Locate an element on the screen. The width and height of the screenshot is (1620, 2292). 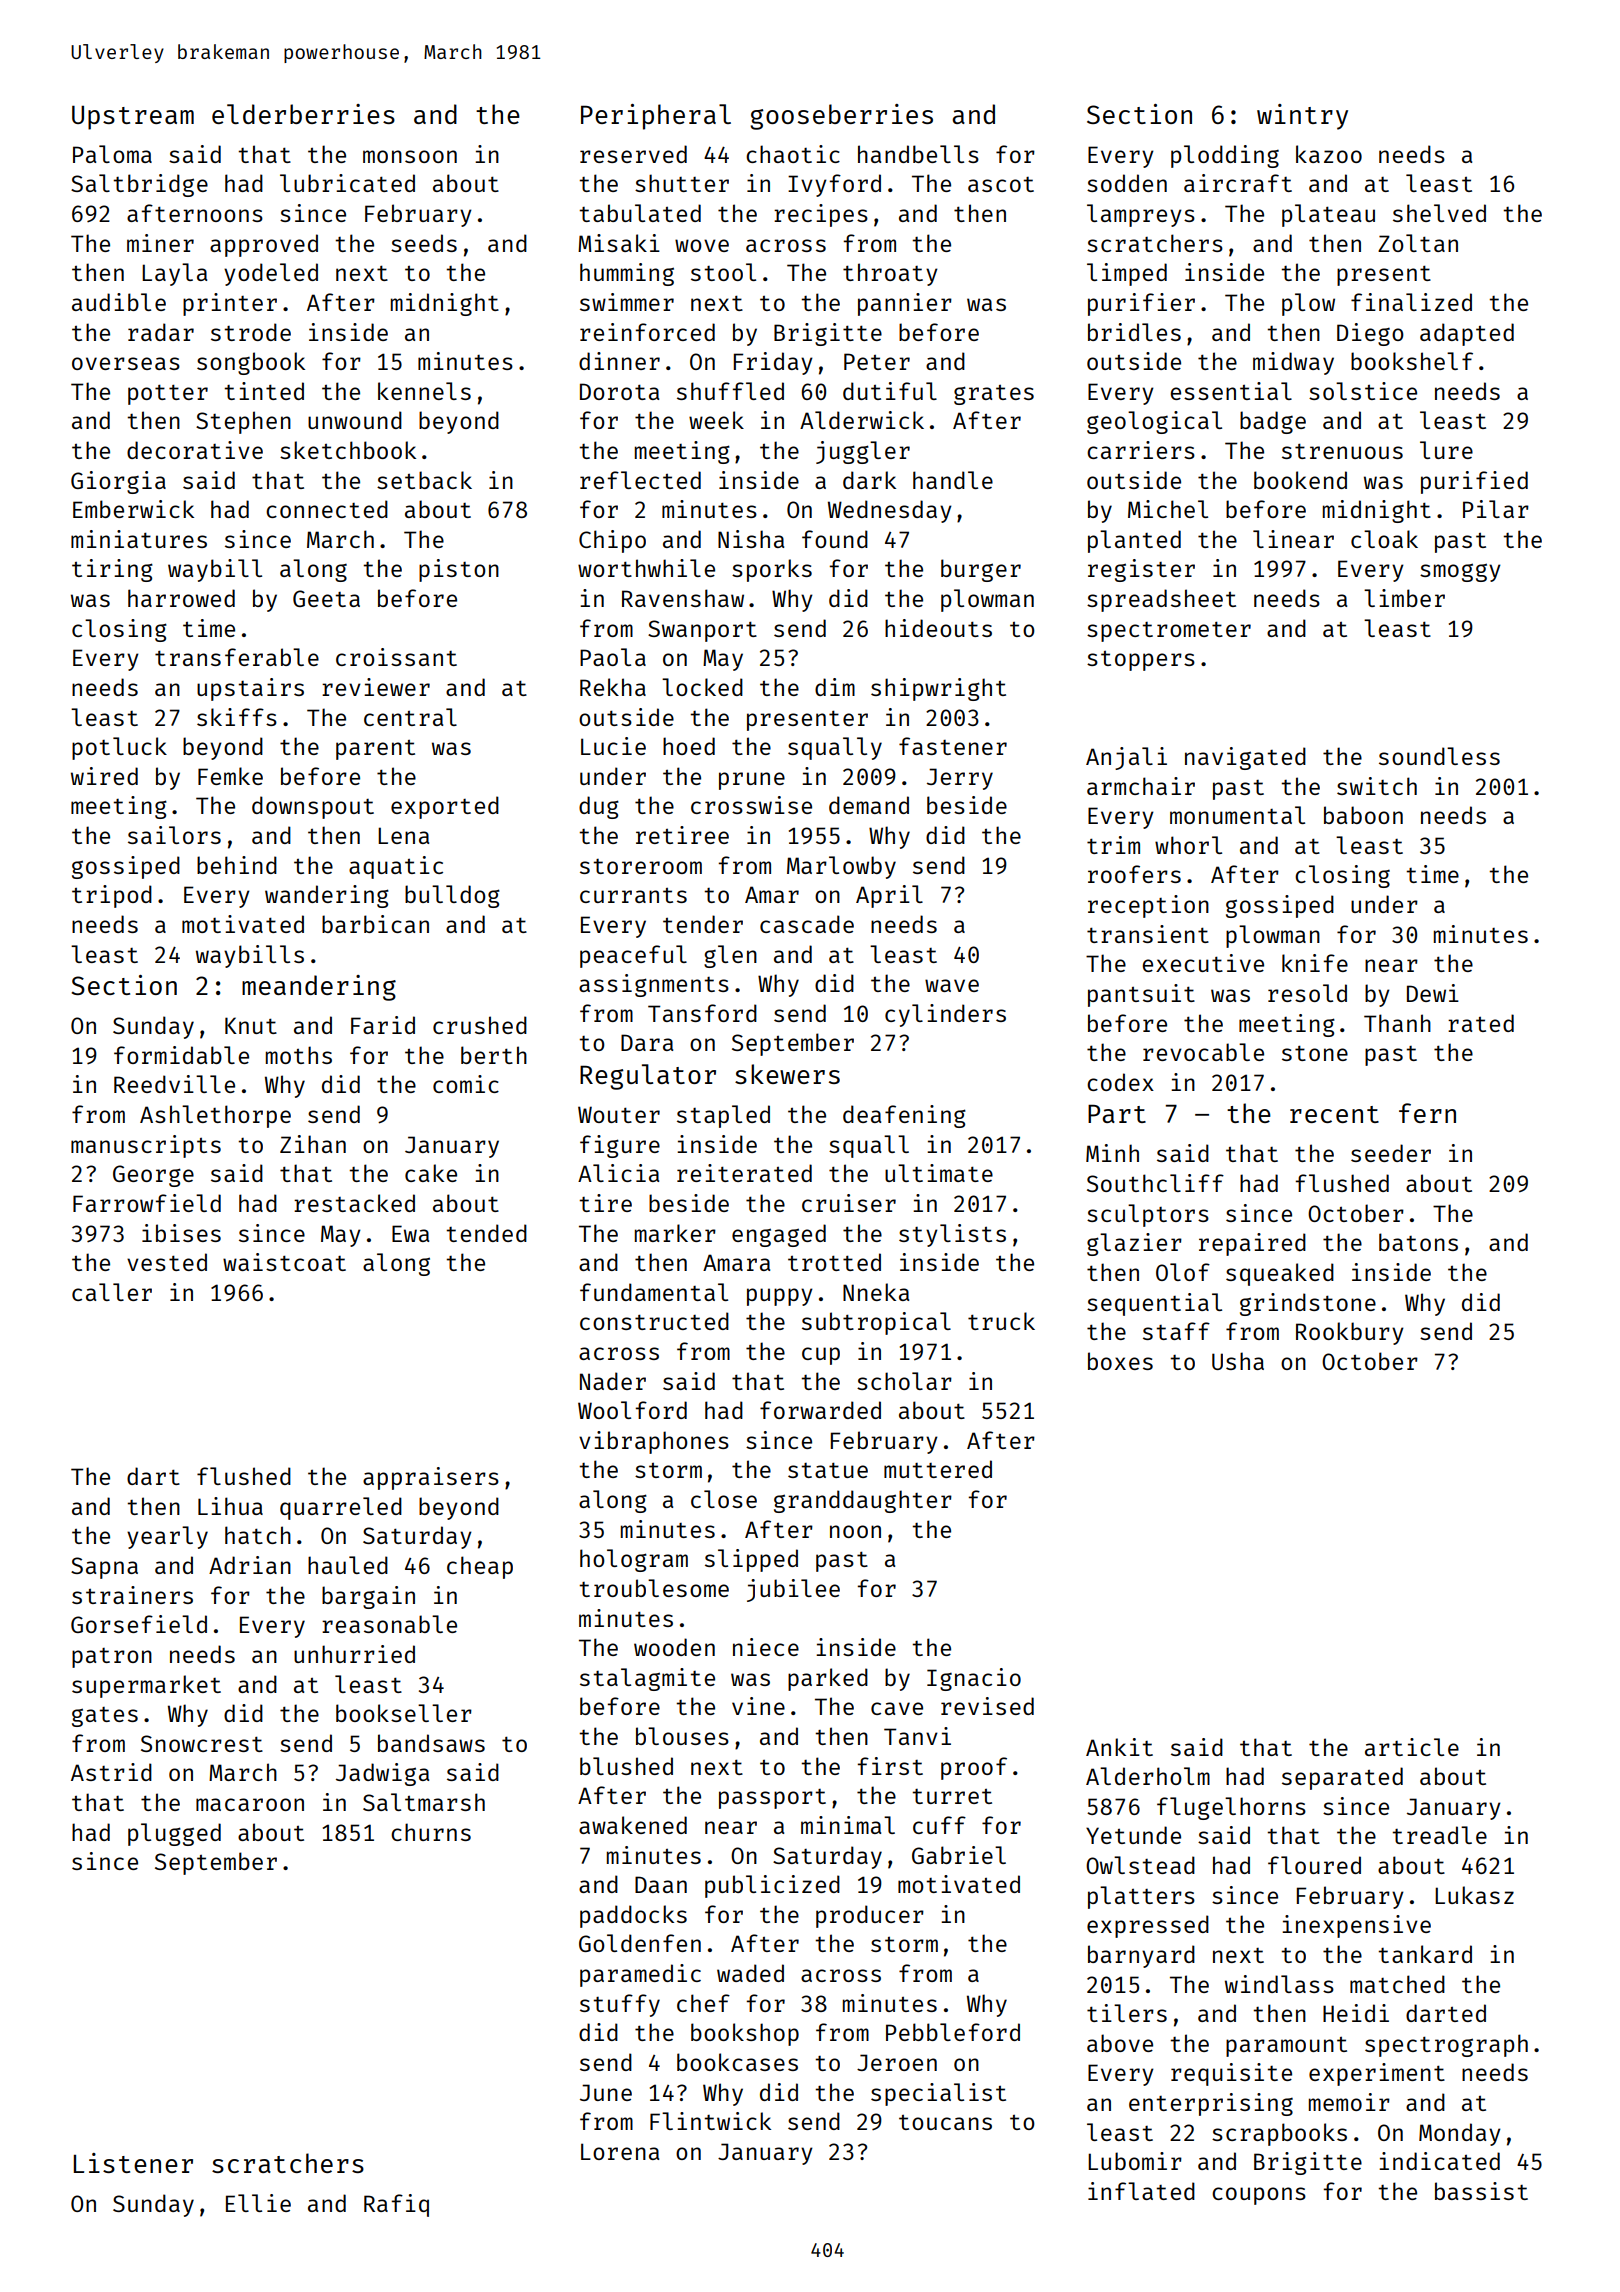
Ignacio is located at coordinates (974, 1679).
